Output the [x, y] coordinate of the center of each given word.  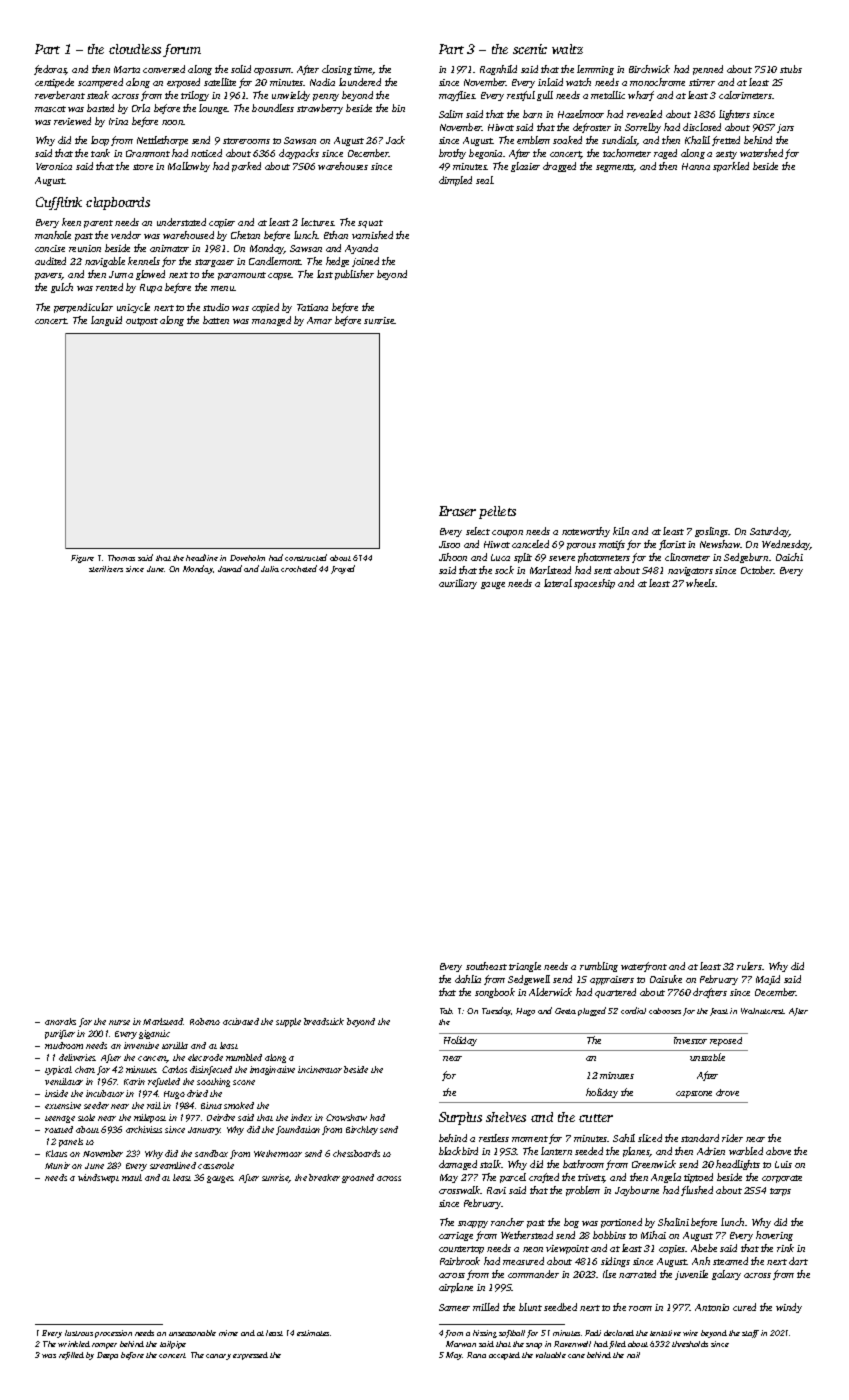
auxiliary [458, 584]
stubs [791, 69]
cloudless [135, 49]
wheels [700, 583]
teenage [60, 1119]
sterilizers [106, 569]
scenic [530, 49]
